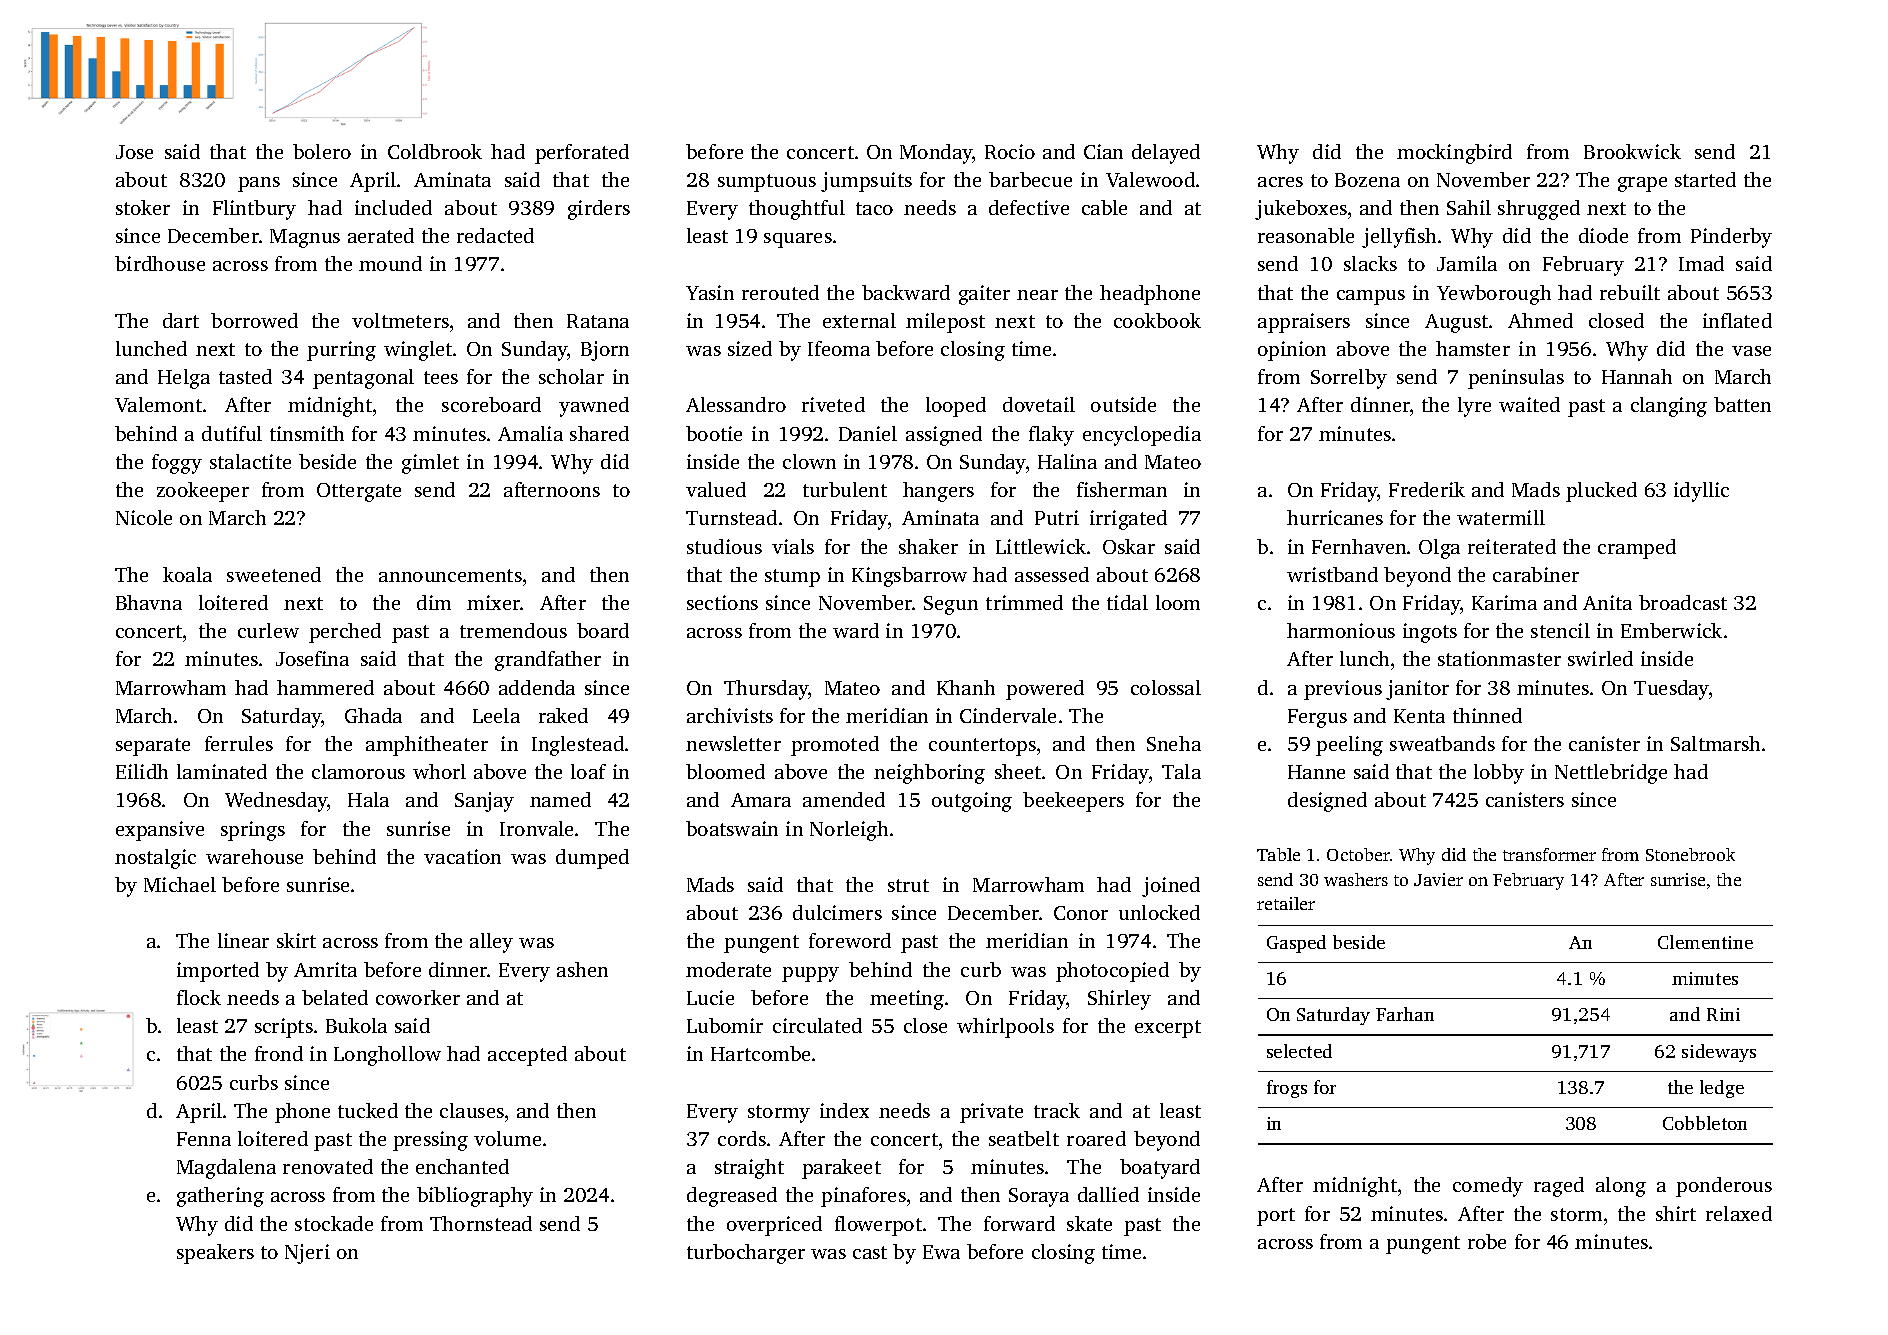  Describe the element at coordinates (966, 687) in the image. I see `Khanh` at that location.
